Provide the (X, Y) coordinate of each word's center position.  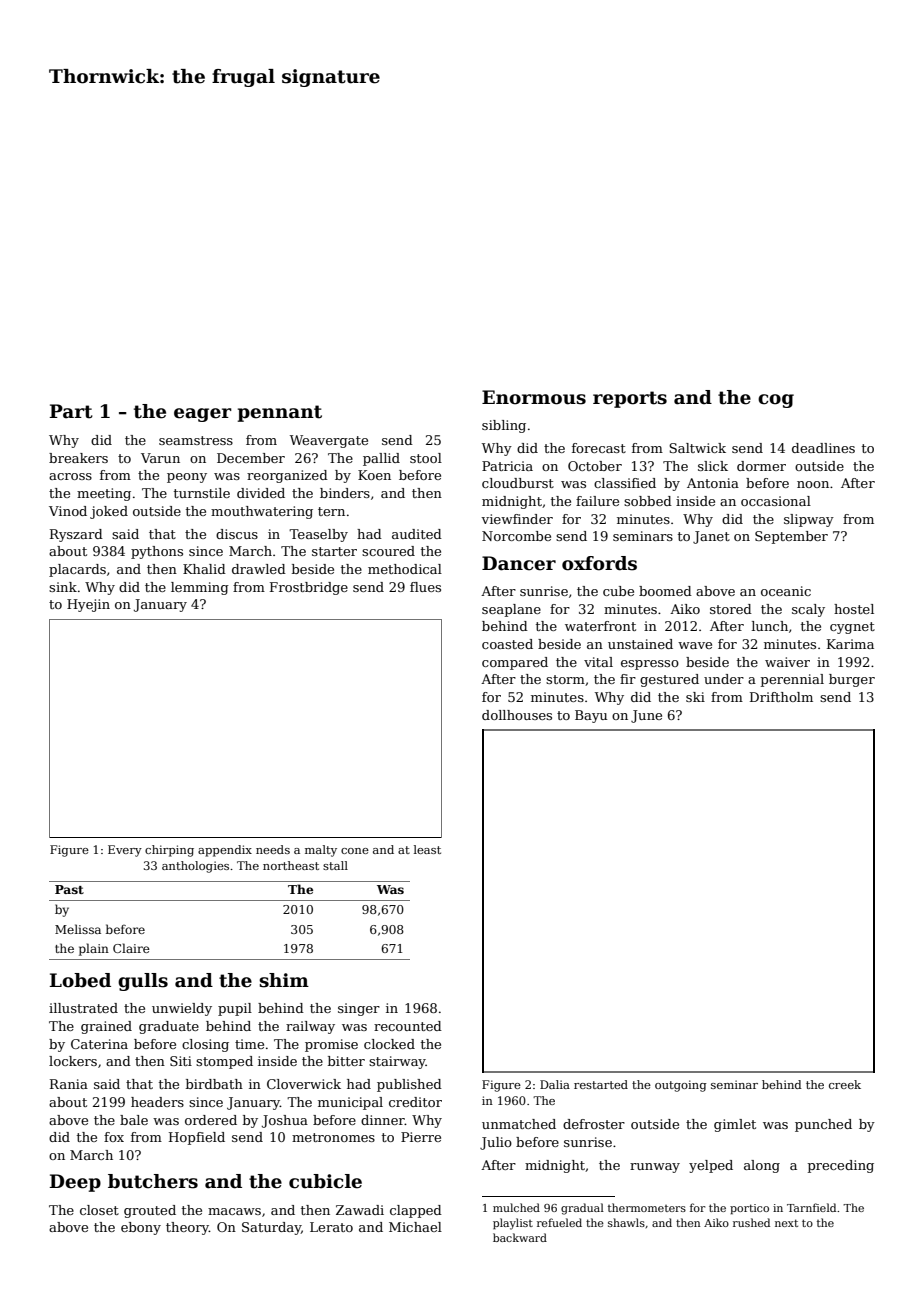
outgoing (681, 1086)
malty (321, 851)
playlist (513, 1224)
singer (359, 1009)
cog (776, 401)
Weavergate (329, 441)
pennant (280, 413)
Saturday (271, 1228)
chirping (169, 851)
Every (125, 851)
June (646, 716)
